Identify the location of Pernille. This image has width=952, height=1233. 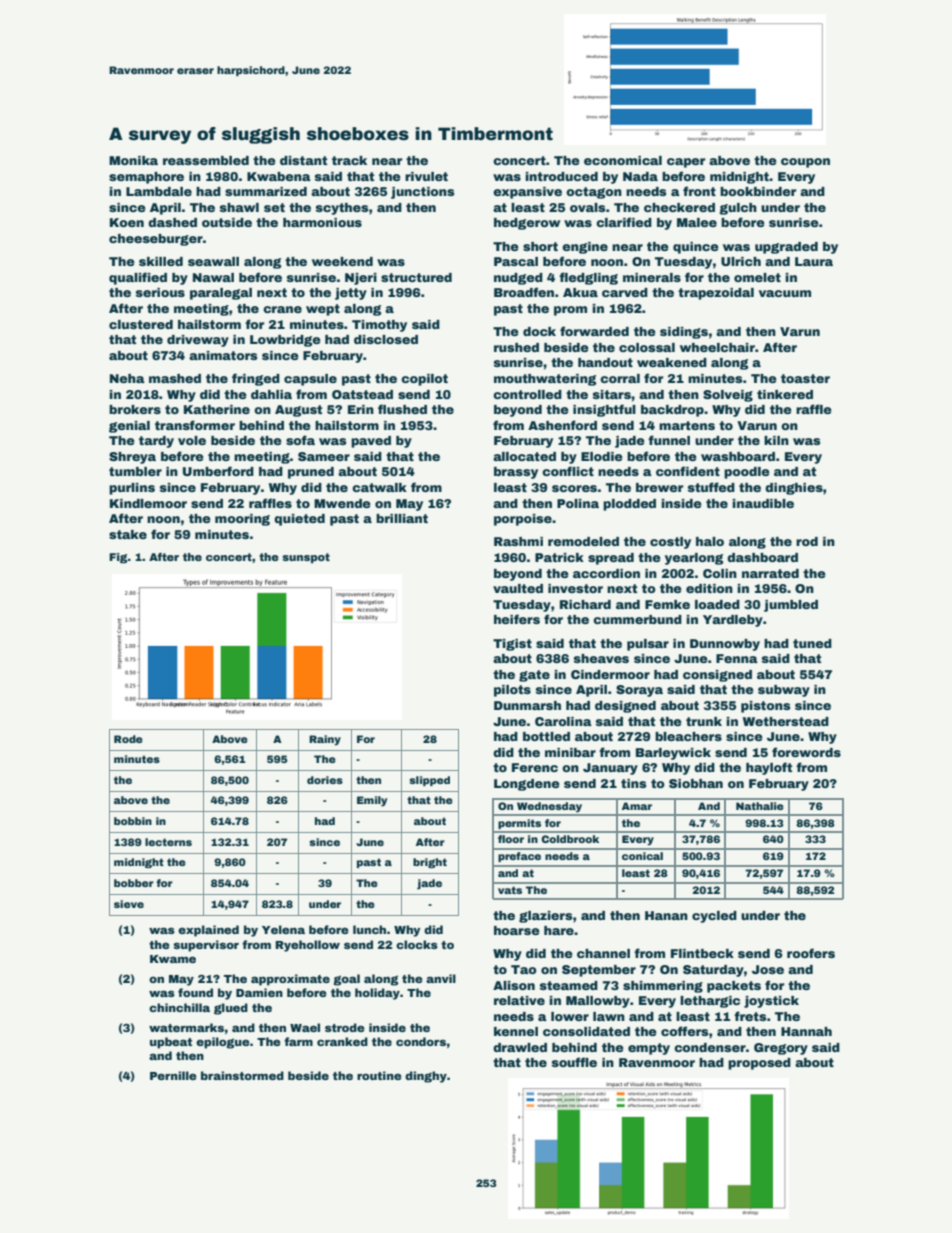
(173, 1075).
